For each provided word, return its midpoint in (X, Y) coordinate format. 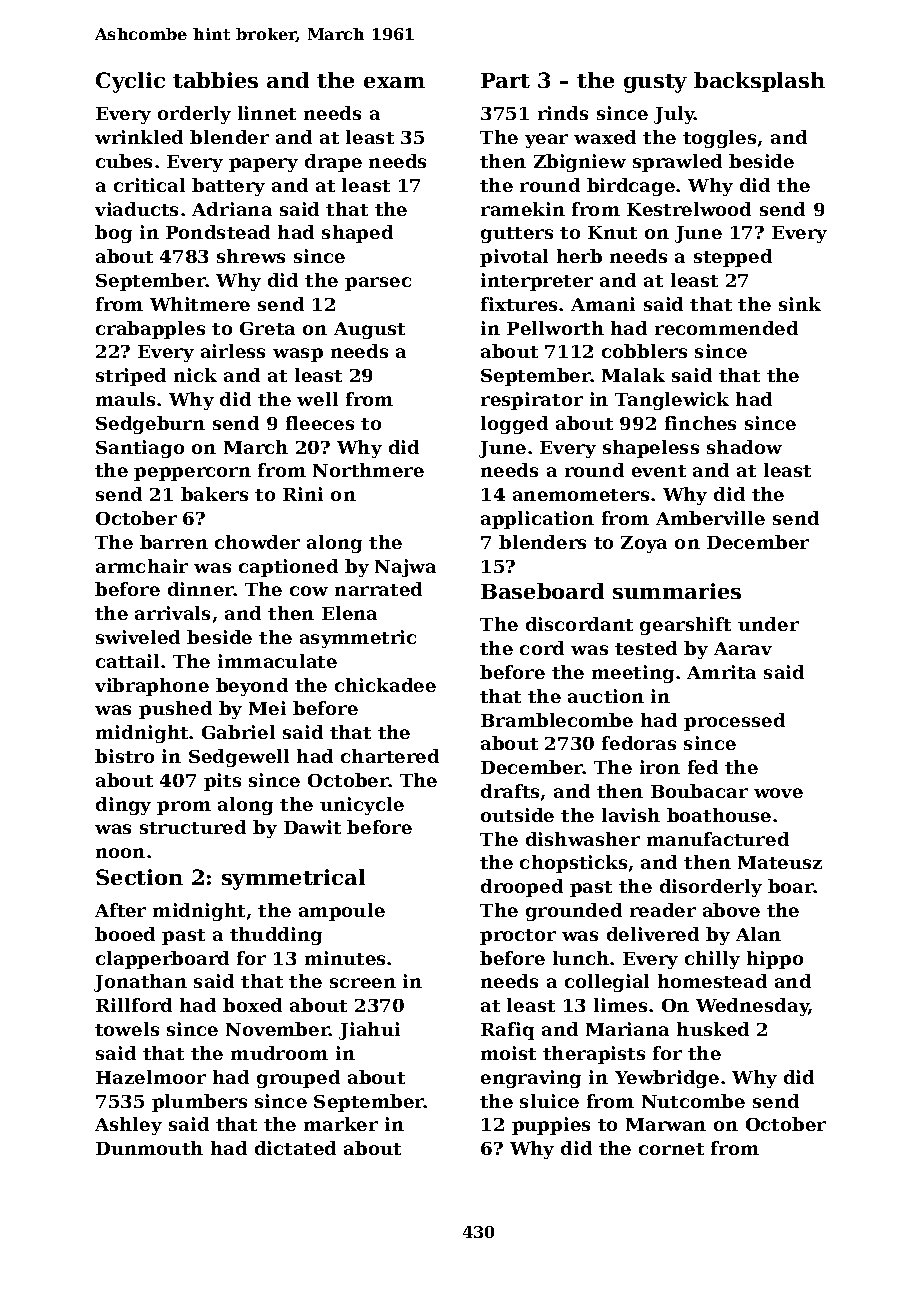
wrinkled (139, 137)
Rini (303, 494)
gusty (655, 83)
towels (127, 1029)
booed (125, 934)
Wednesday (752, 1007)
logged (514, 425)
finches (700, 423)
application (537, 520)
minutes (345, 958)
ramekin (523, 209)
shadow (744, 447)
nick (195, 375)
